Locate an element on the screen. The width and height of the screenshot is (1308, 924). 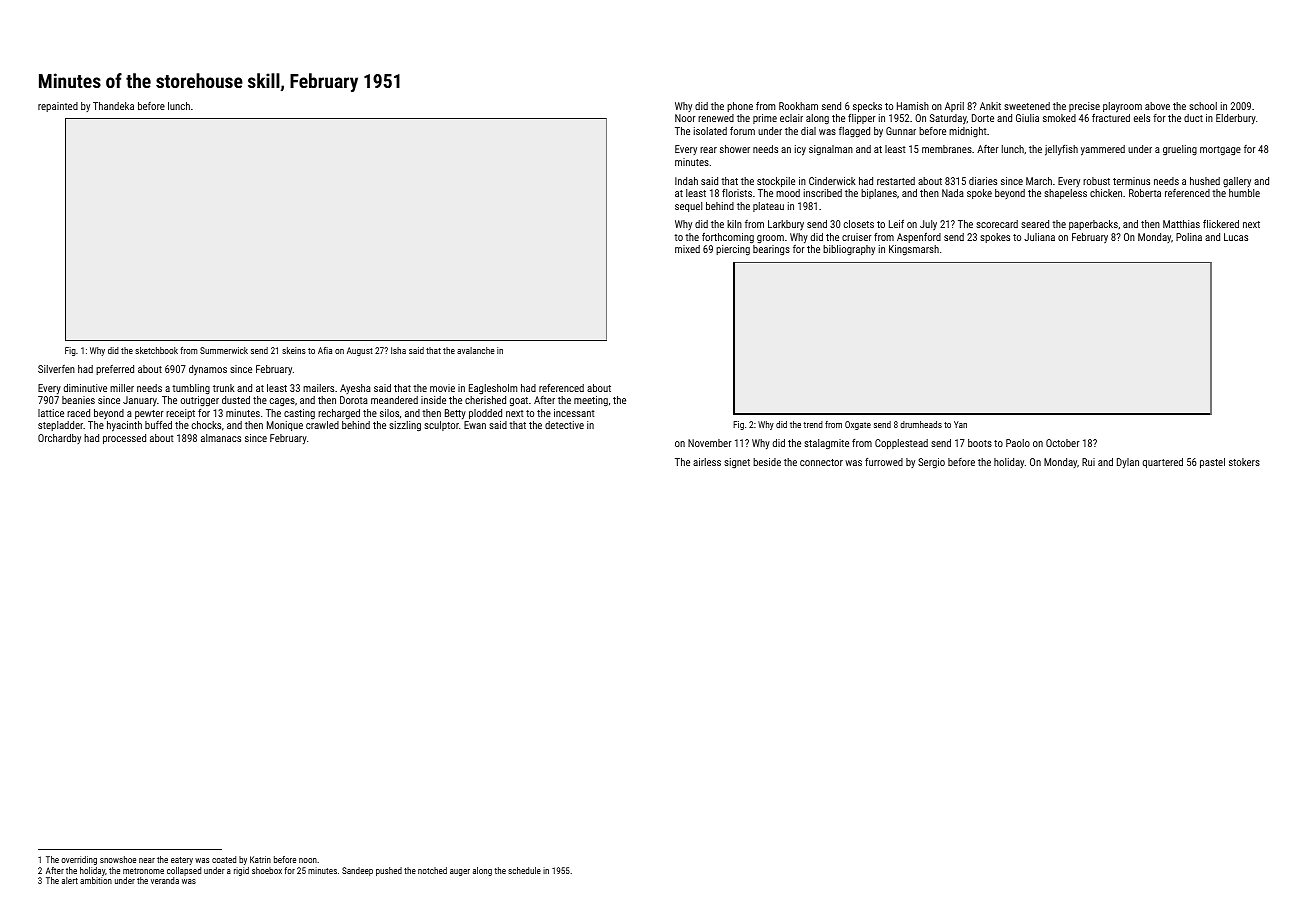
Thandeka is located at coordinates (113, 106).
